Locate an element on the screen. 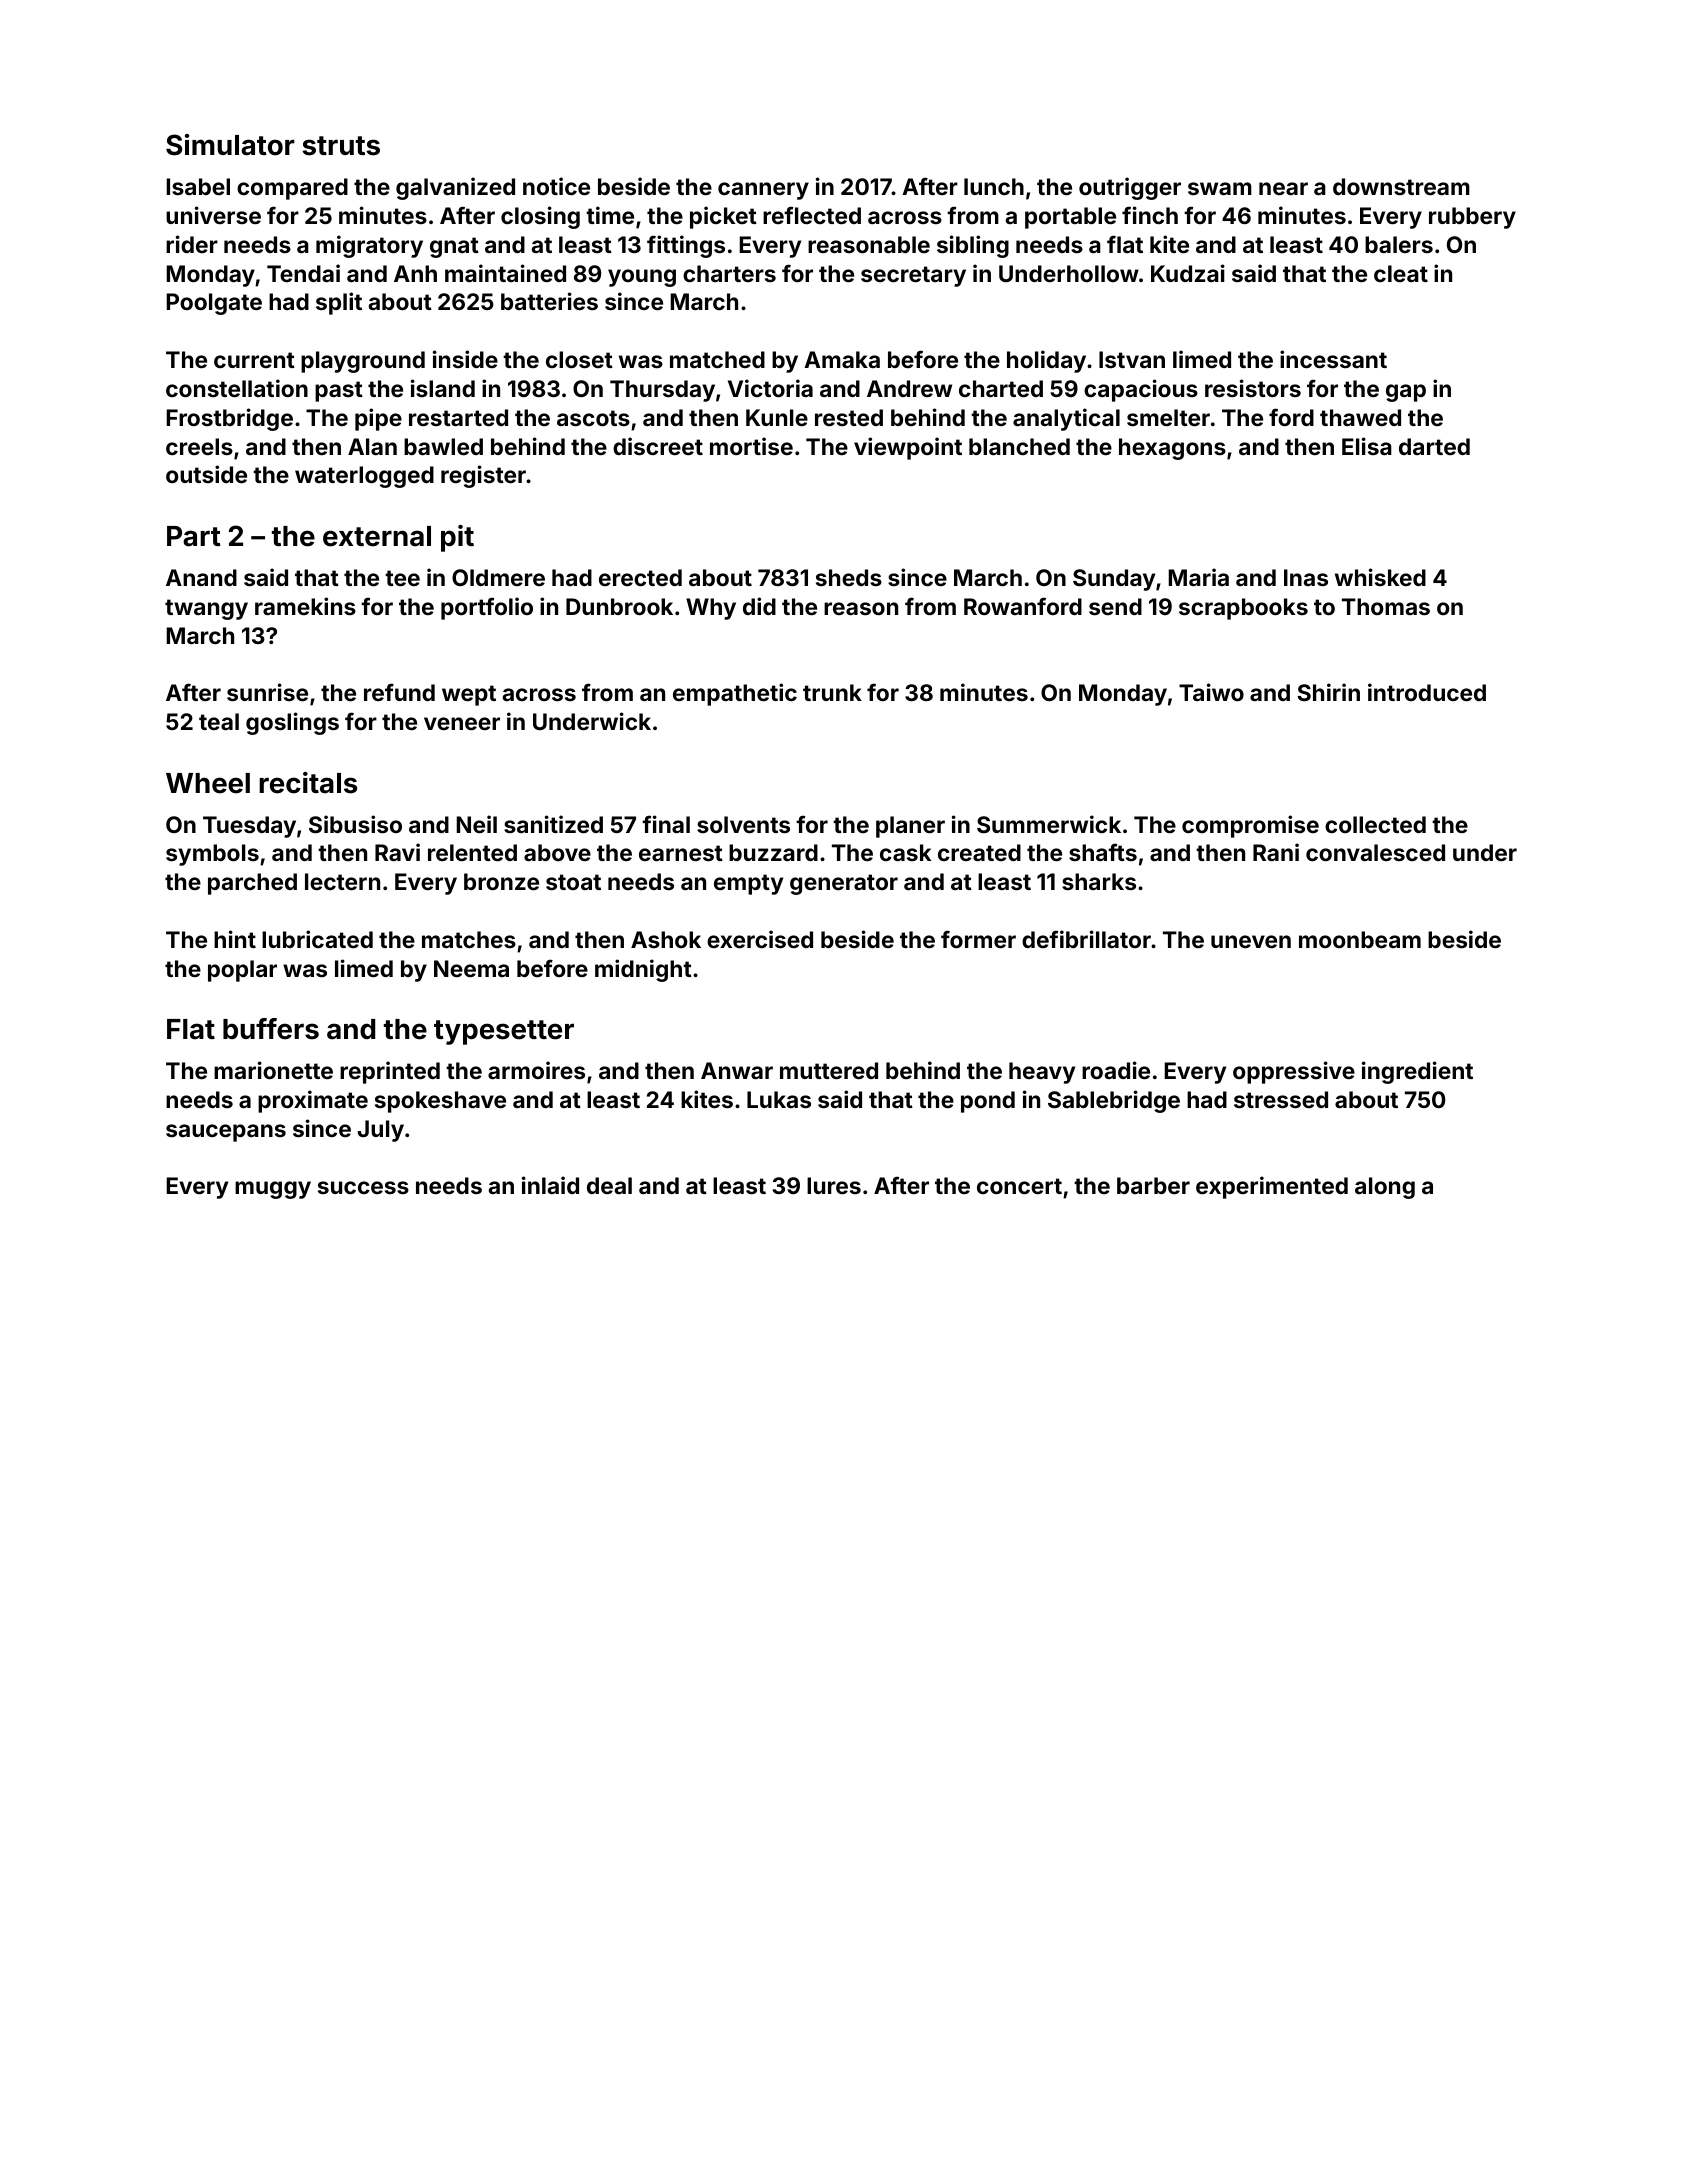 The width and height of the screenshot is (1683, 2178). whisked is located at coordinates (1380, 577).
